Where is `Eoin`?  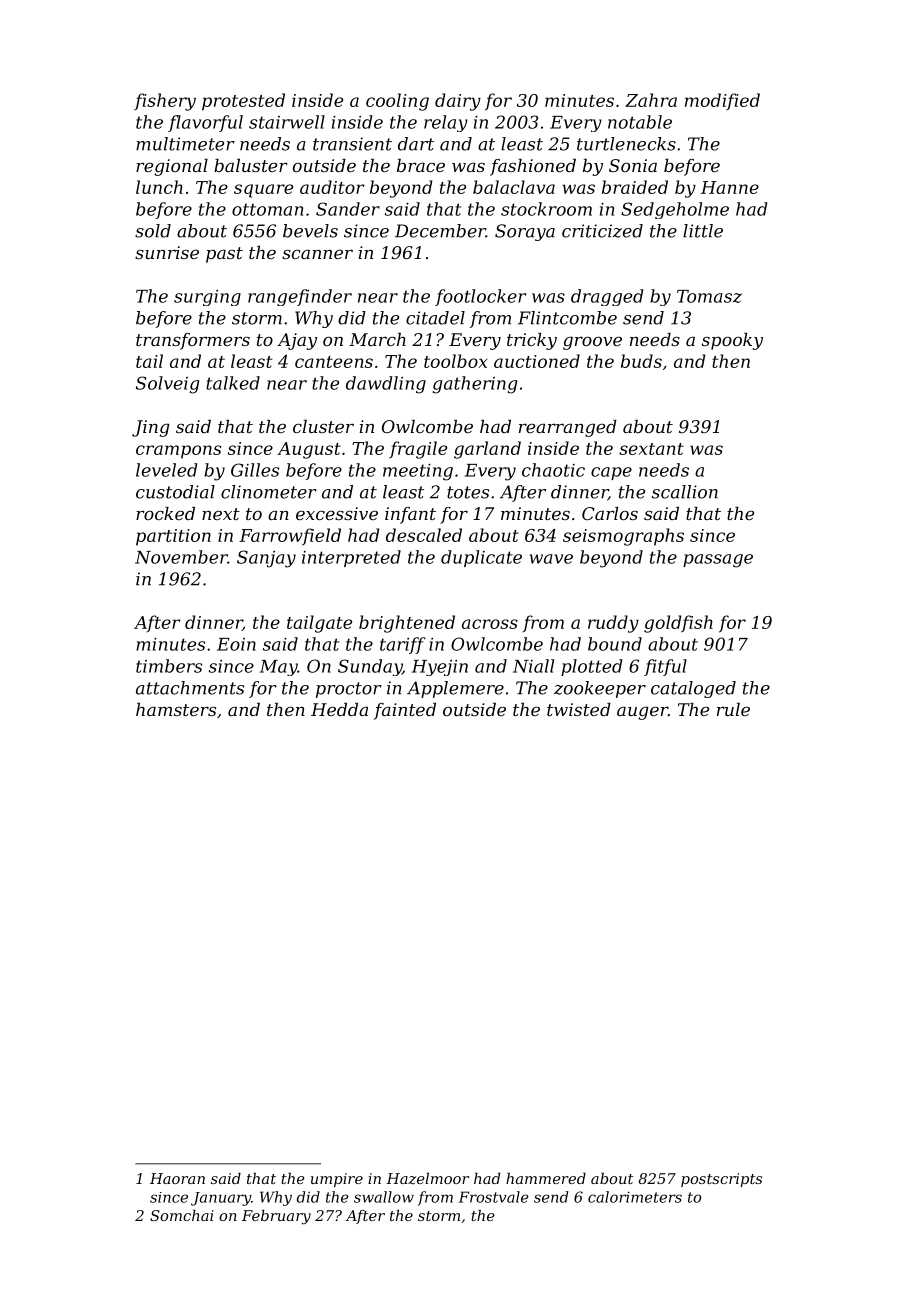 Eoin is located at coordinates (236, 644).
